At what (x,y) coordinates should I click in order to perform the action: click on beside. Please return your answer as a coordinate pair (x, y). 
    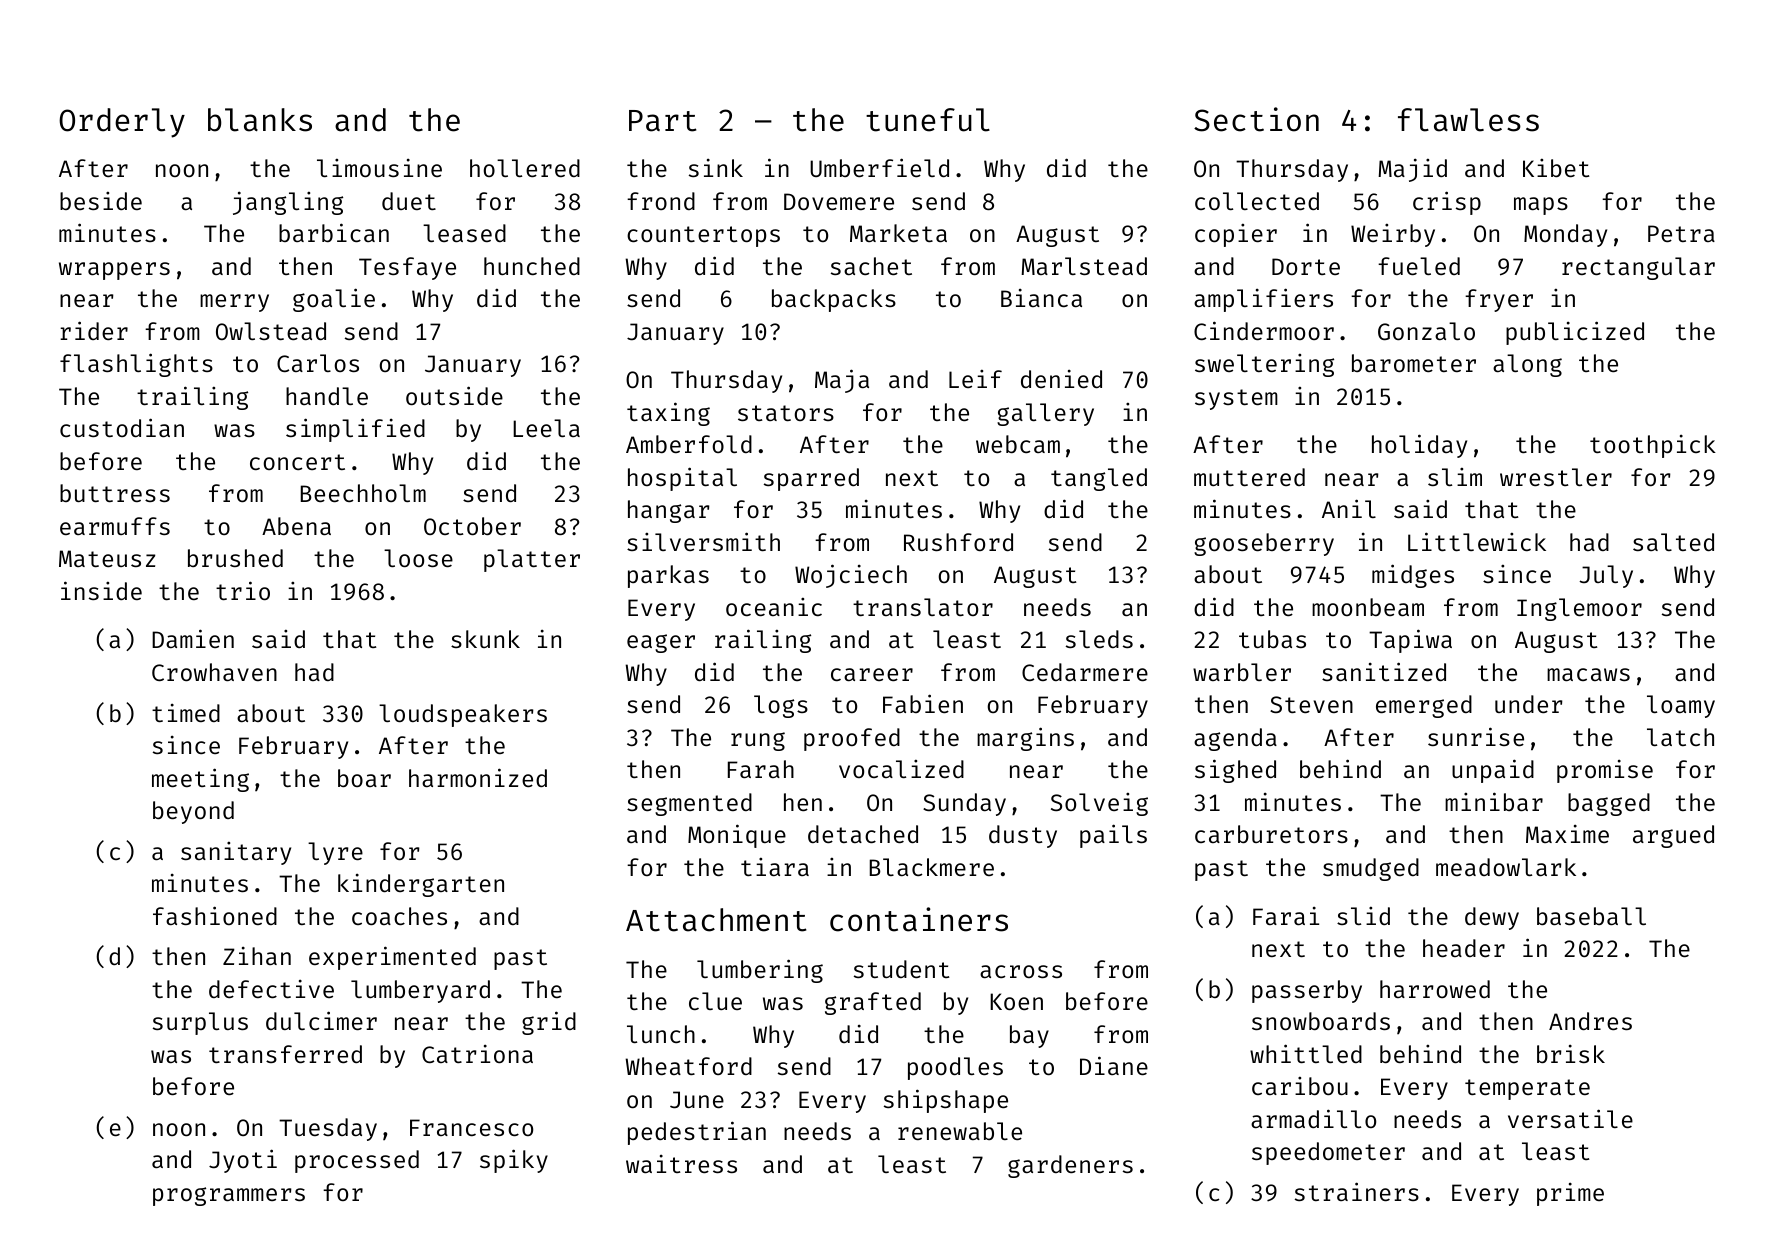
    Looking at the image, I should click on (101, 201).
